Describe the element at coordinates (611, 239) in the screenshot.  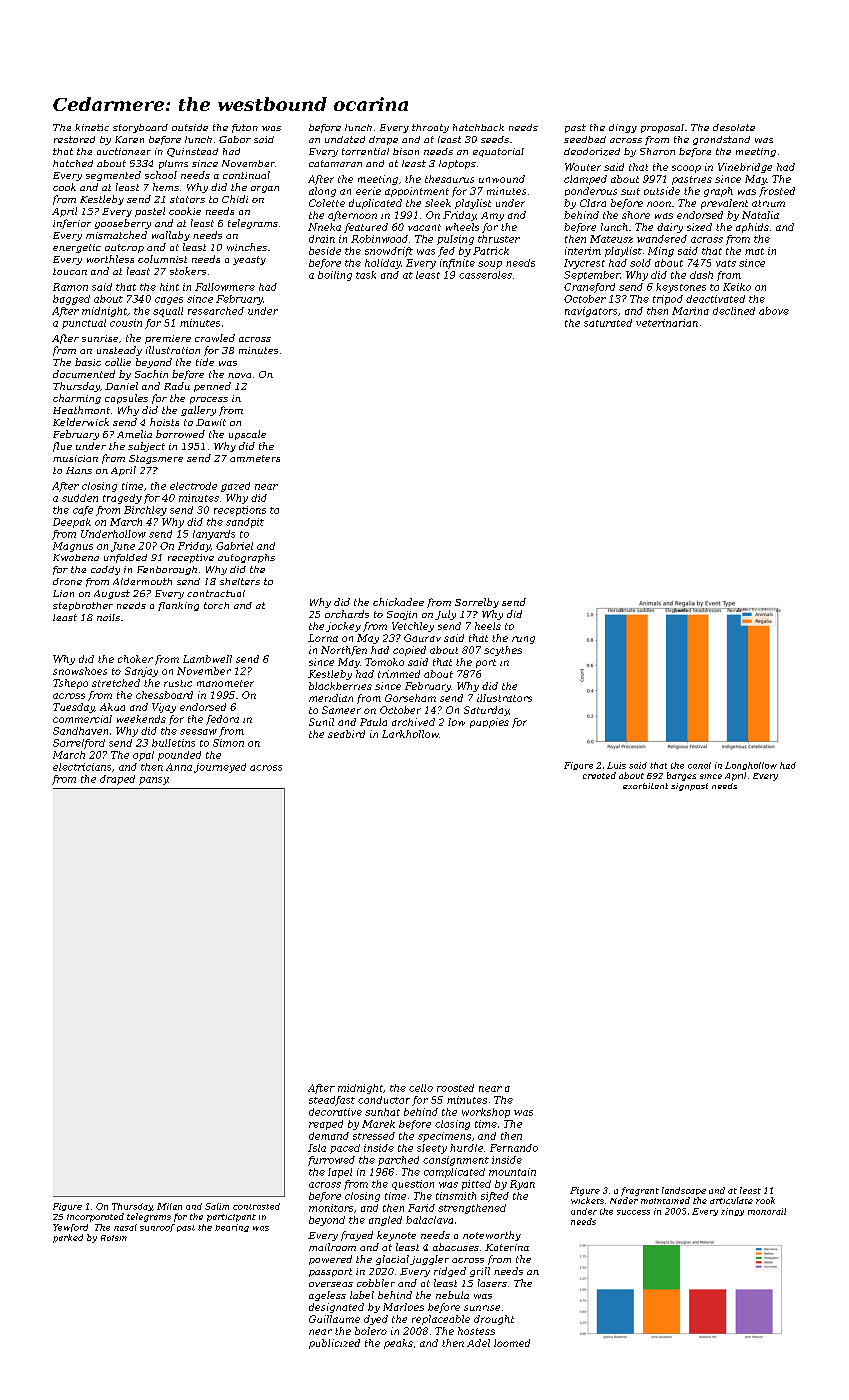
I see `Mateusz` at that location.
